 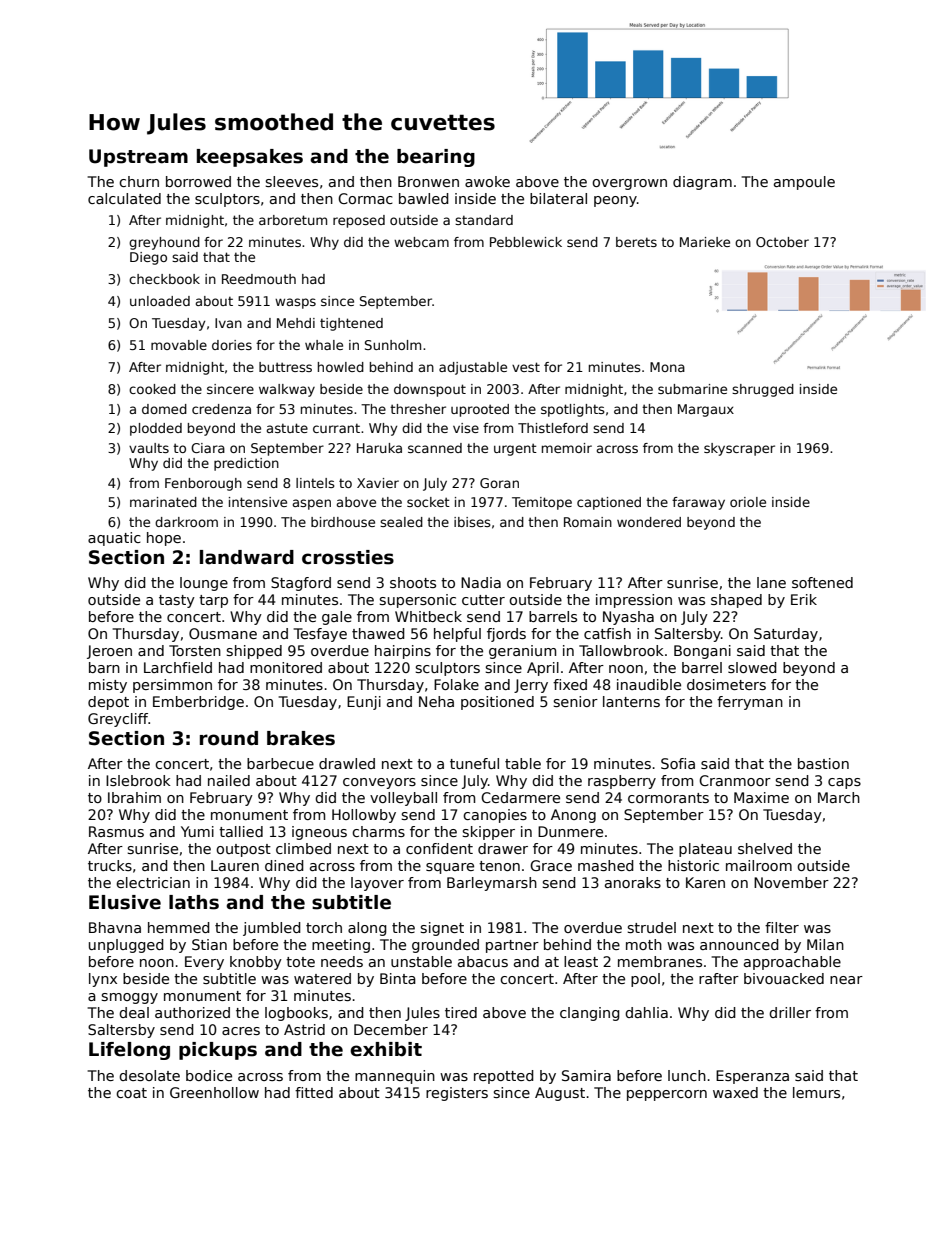 What do you see at coordinates (526, 242) in the screenshot?
I see `Pebblewick` at bounding box center [526, 242].
